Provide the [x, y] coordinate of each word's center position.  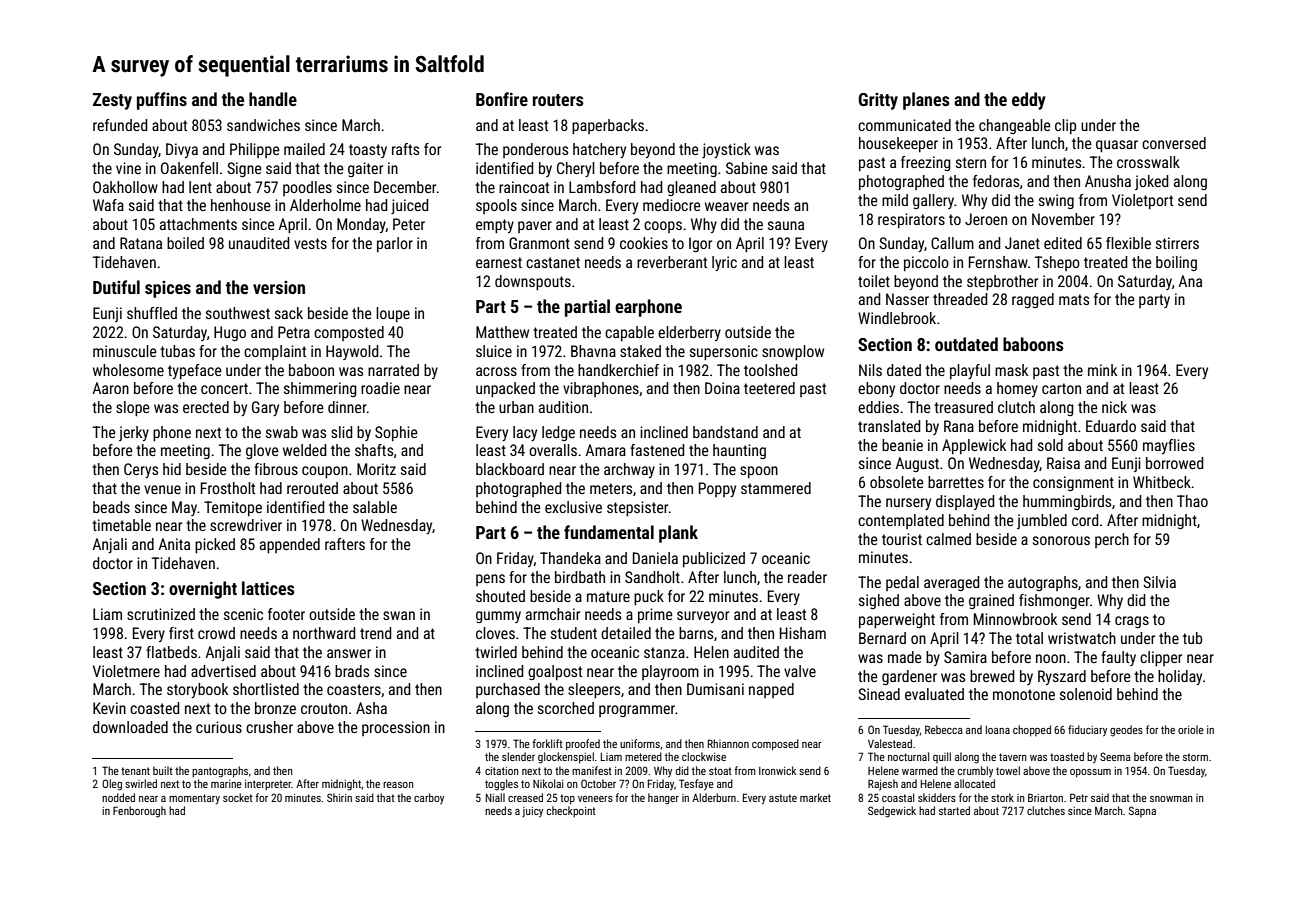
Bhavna [593, 351]
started [954, 810]
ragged [1033, 300]
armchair [553, 614]
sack [289, 313]
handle [273, 99]
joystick [726, 150]
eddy [1029, 101]
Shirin [339, 797]
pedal [902, 583]
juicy [532, 812]
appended [290, 545]
